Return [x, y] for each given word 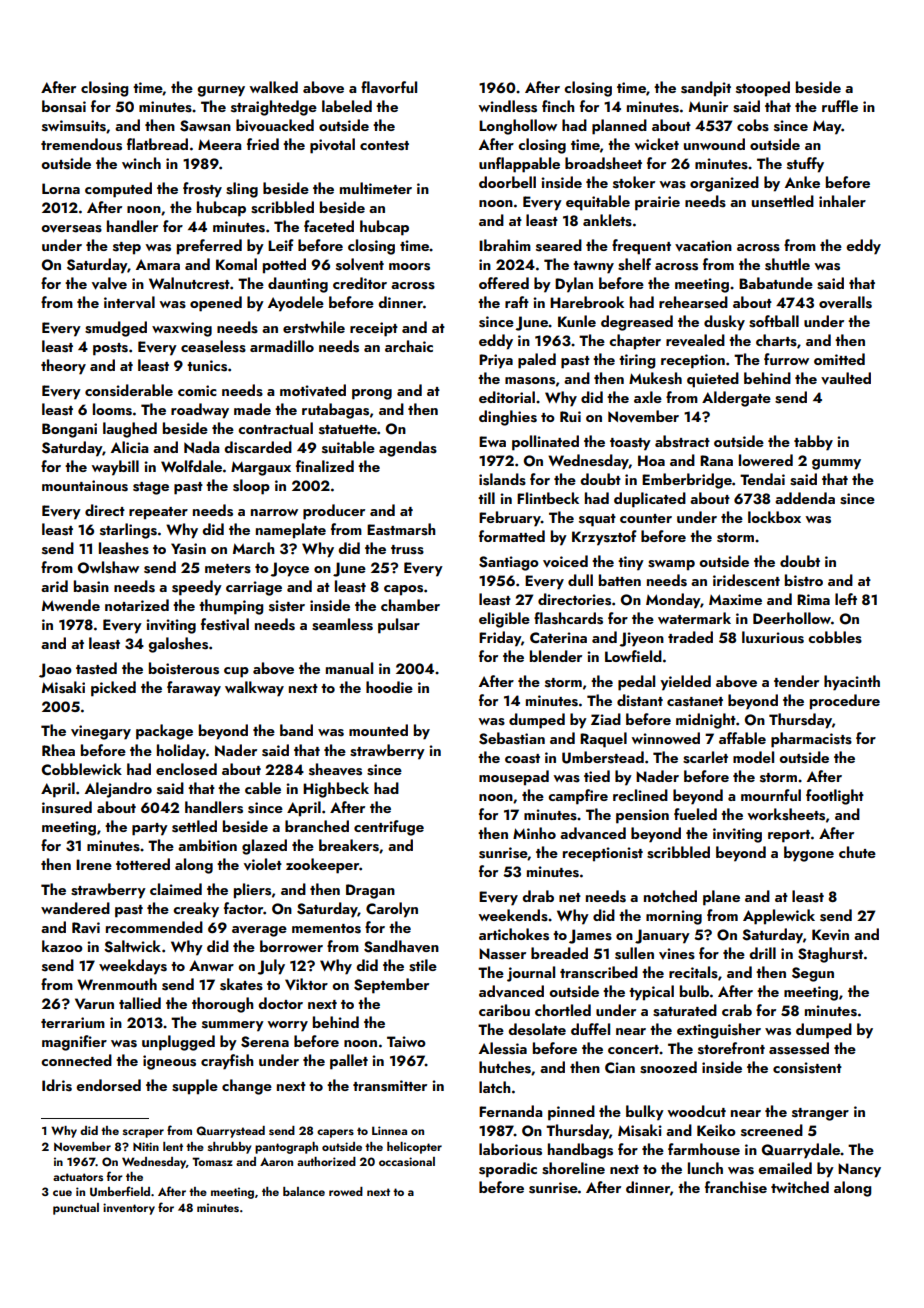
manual [349, 668]
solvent [360, 264]
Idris [57, 1085]
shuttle [787, 264]
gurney [221, 91]
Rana [716, 460]
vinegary [101, 732]
